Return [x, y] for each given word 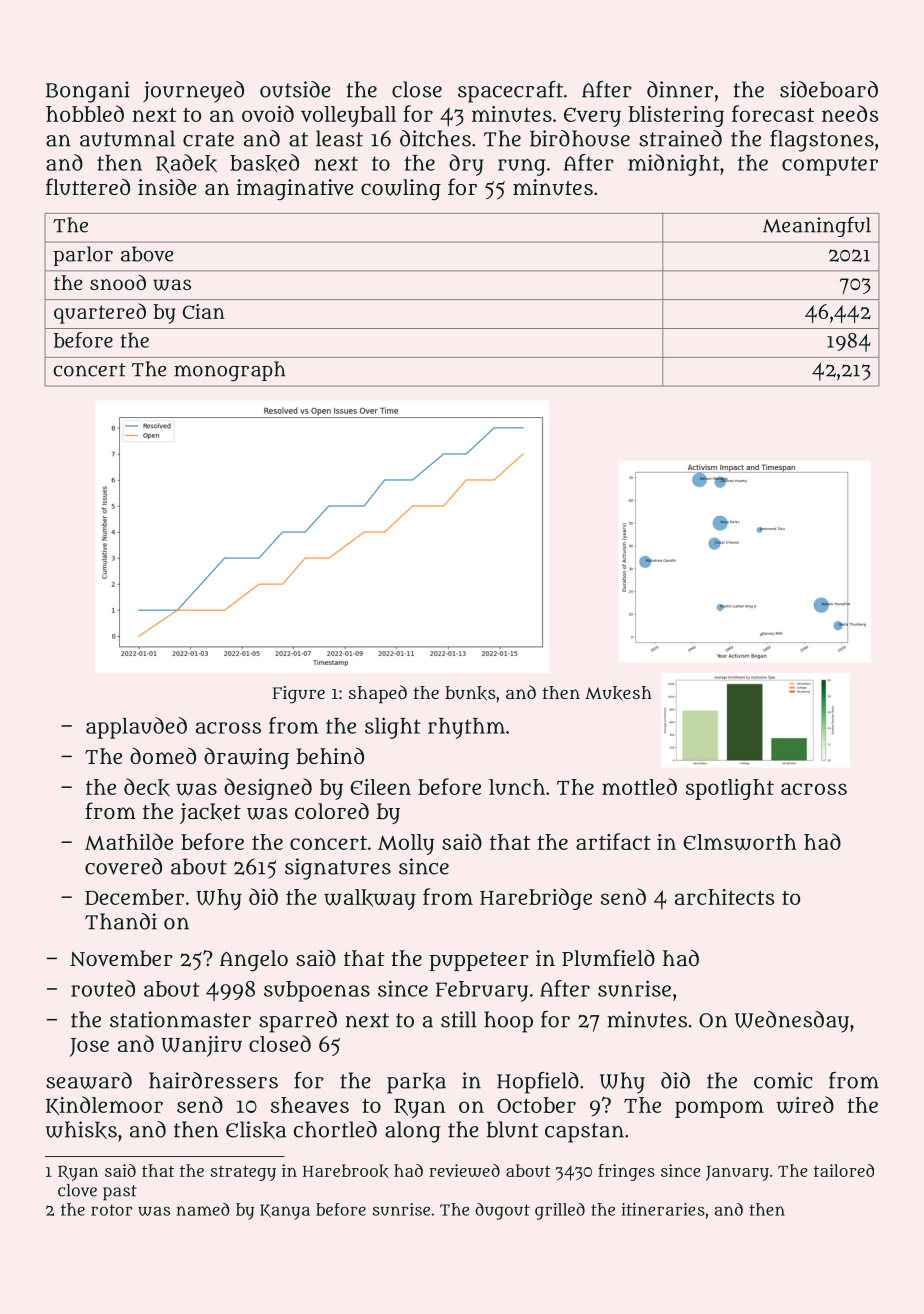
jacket [210, 813]
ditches [435, 138]
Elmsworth [739, 842]
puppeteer [479, 961]
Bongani [88, 92]
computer [830, 166]
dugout [502, 1211]
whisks [81, 1130]
